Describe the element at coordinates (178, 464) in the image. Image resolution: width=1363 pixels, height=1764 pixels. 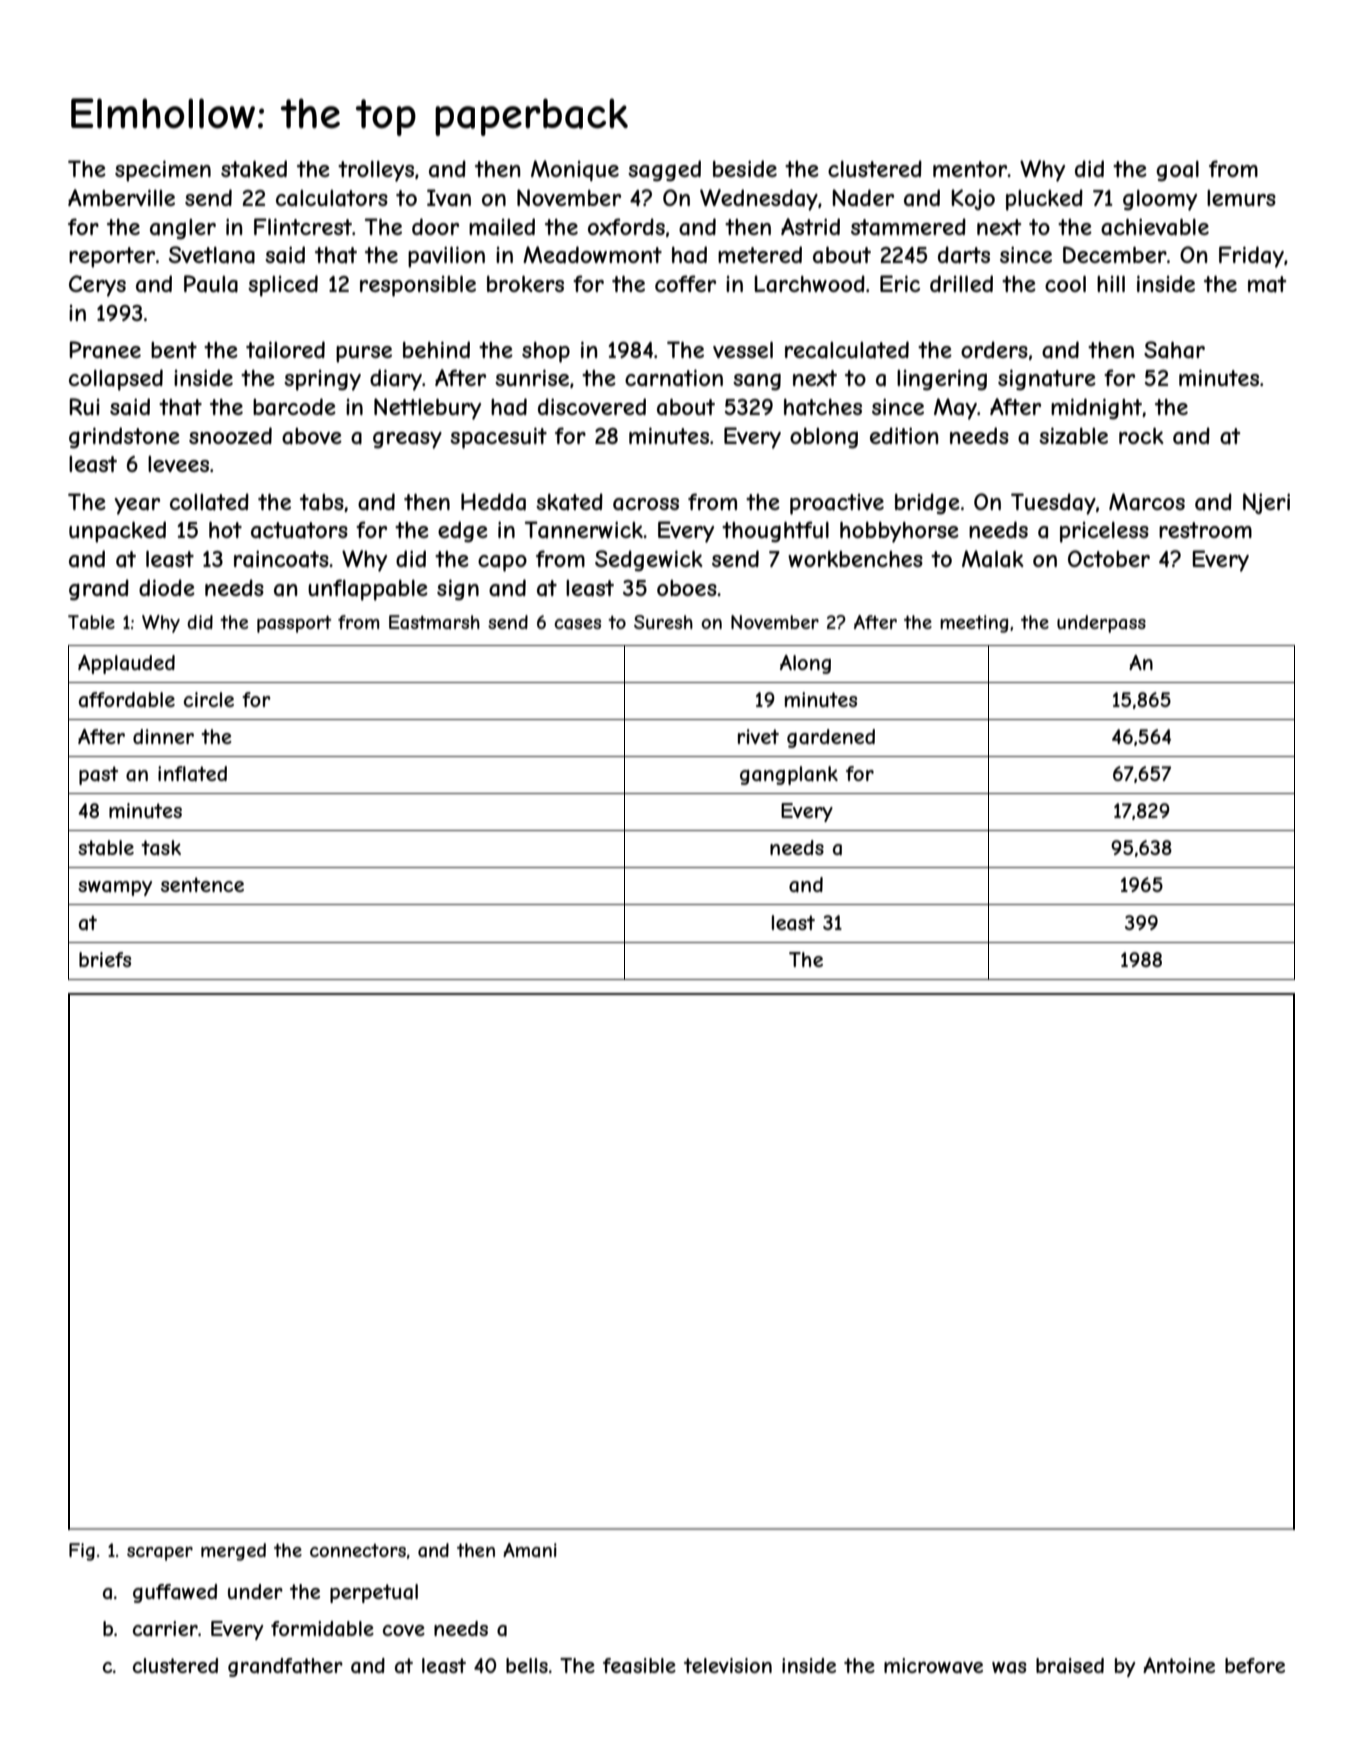
I see `levees` at that location.
